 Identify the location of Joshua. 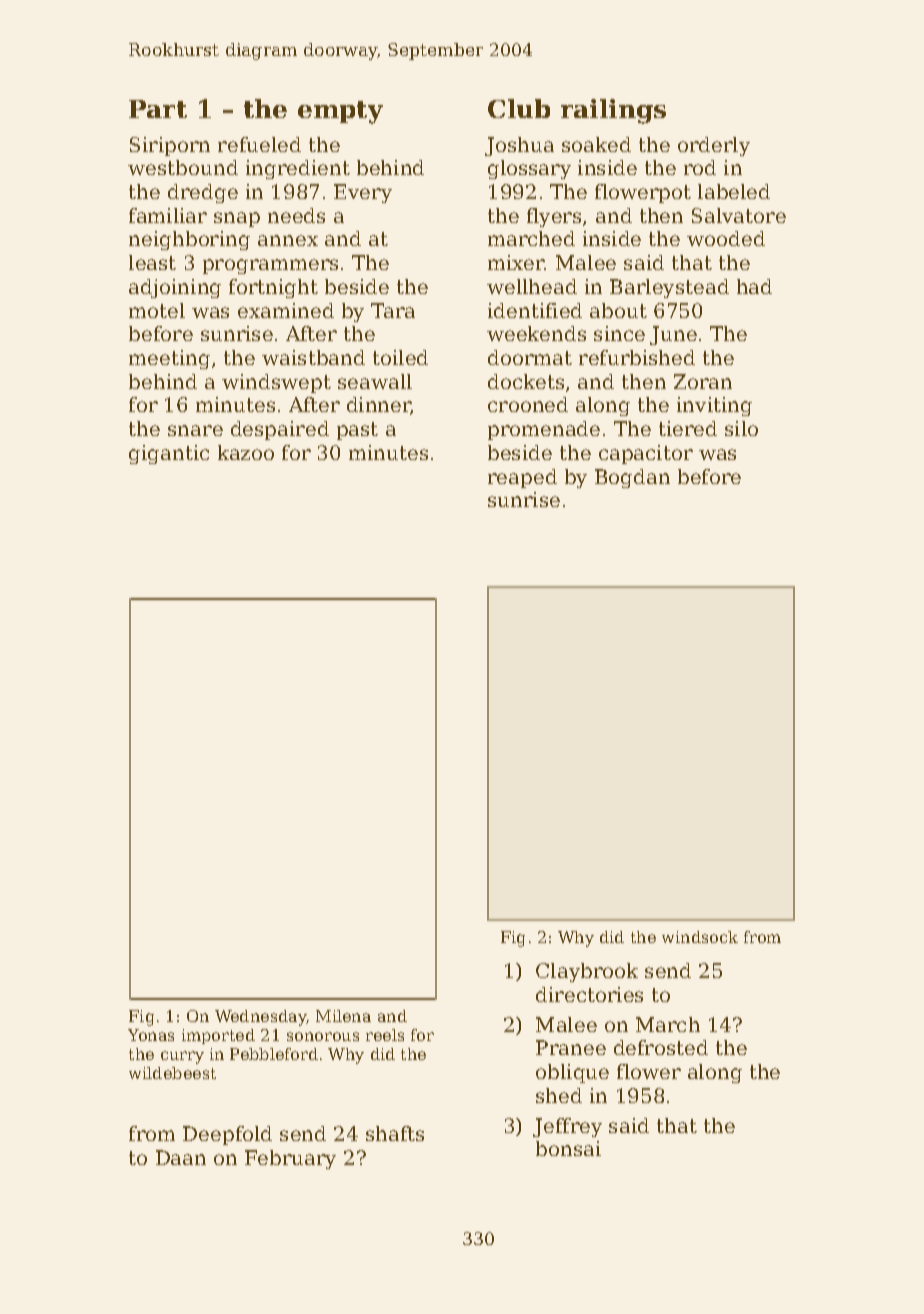
(519, 146).
